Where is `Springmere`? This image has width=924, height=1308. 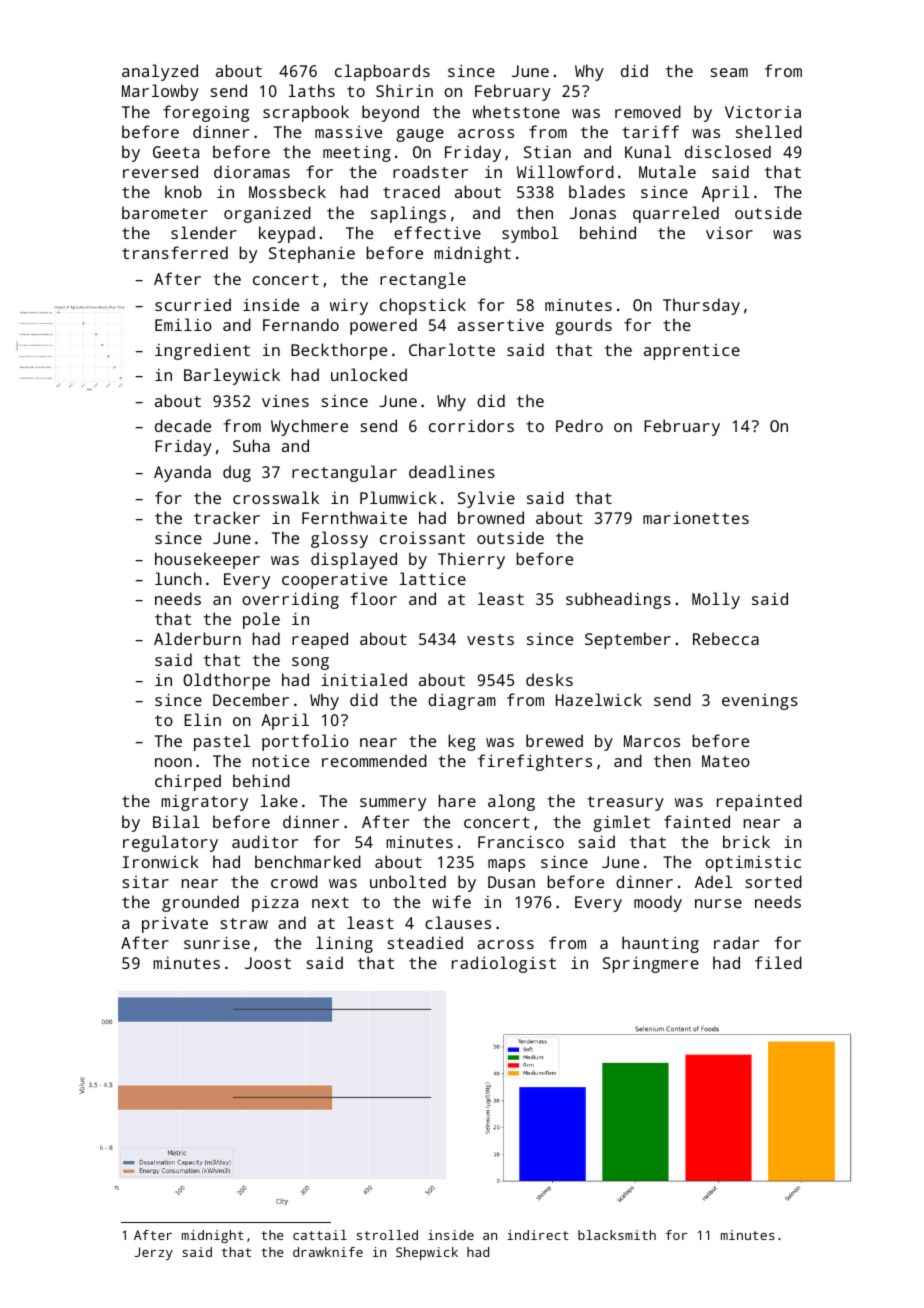 Springmere is located at coordinates (651, 965).
